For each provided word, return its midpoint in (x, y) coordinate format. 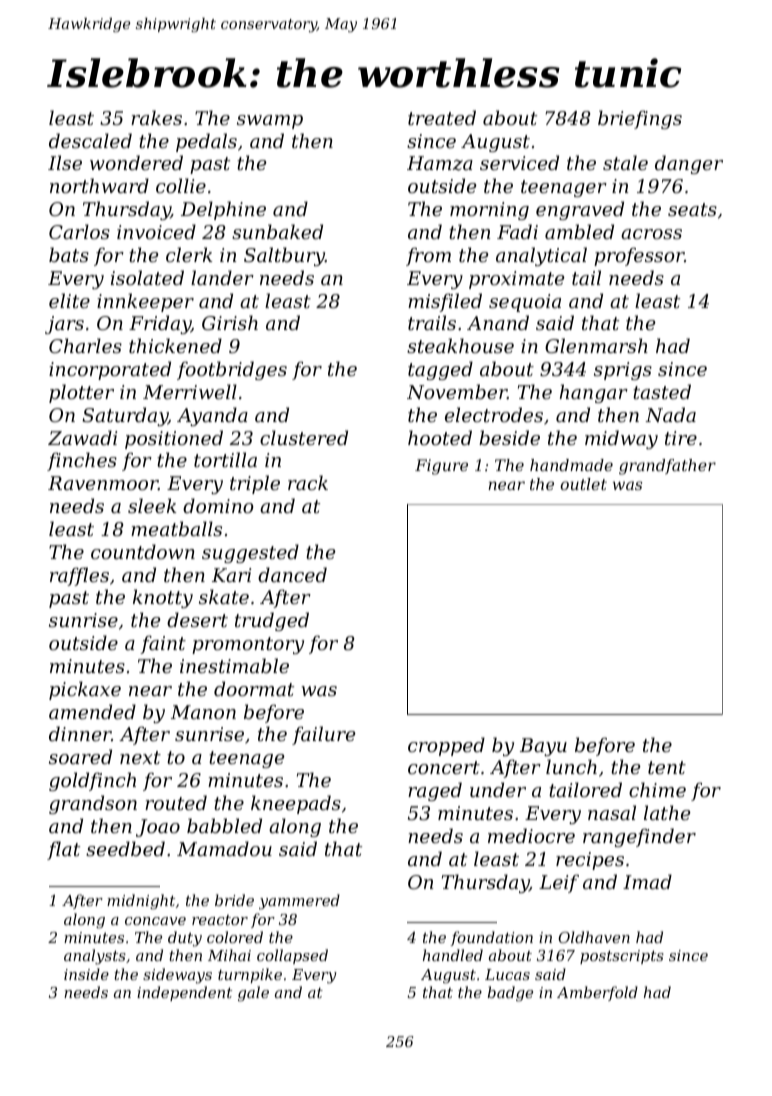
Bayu (543, 747)
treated (442, 117)
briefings (640, 119)
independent (184, 993)
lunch (571, 766)
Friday (160, 324)
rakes (156, 117)
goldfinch (92, 781)
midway (621, 439)
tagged (440, 370)
